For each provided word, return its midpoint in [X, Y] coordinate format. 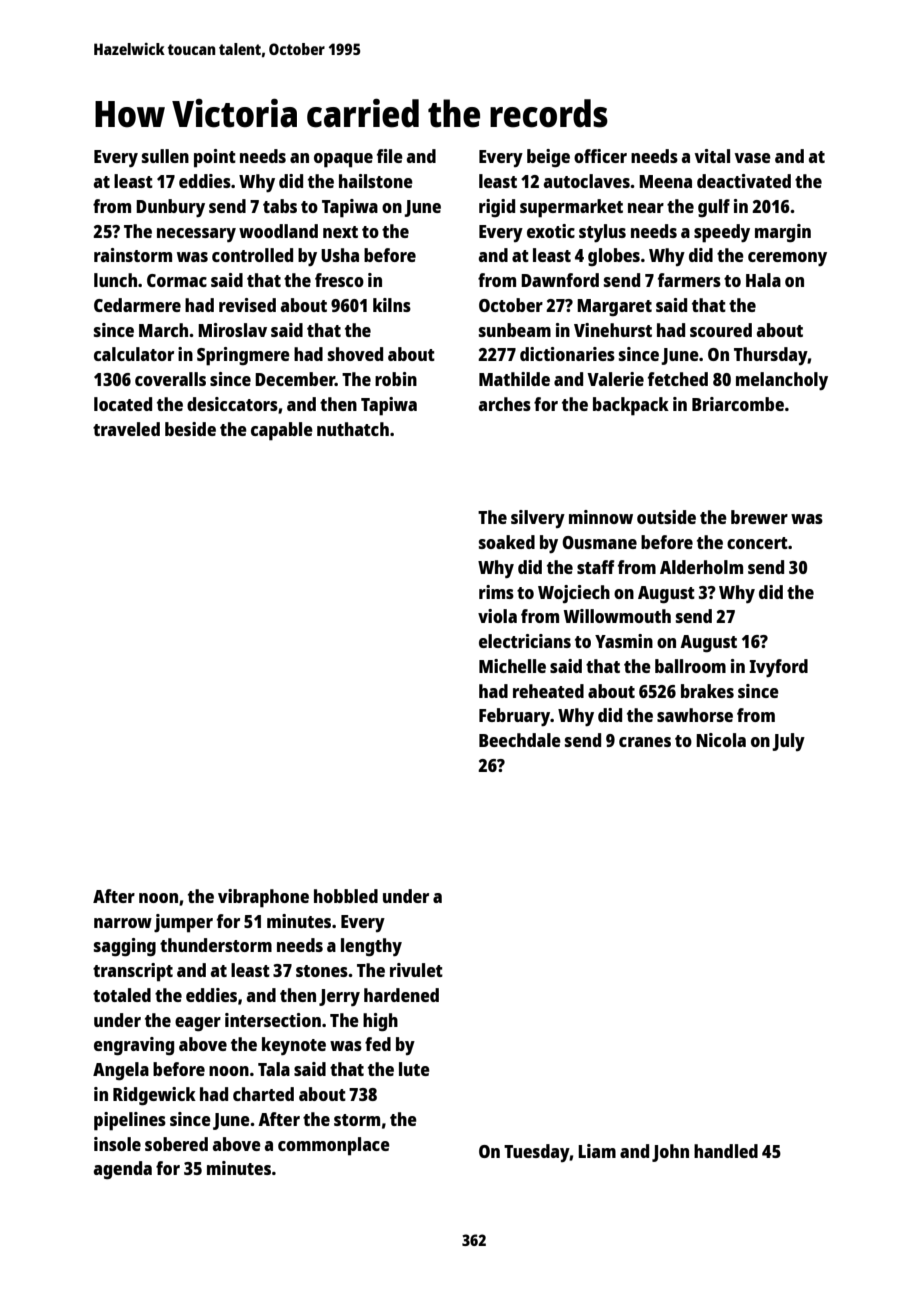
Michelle [512, 666]
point [215, 158]
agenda [123, 1170]
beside [190, 429]
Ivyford [778, 668]
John [670, 1153]
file [390, 156]
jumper [183, 923]
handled [726, 1151]
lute [414, 1069]
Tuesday [537, 1153]
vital [712, 156]
